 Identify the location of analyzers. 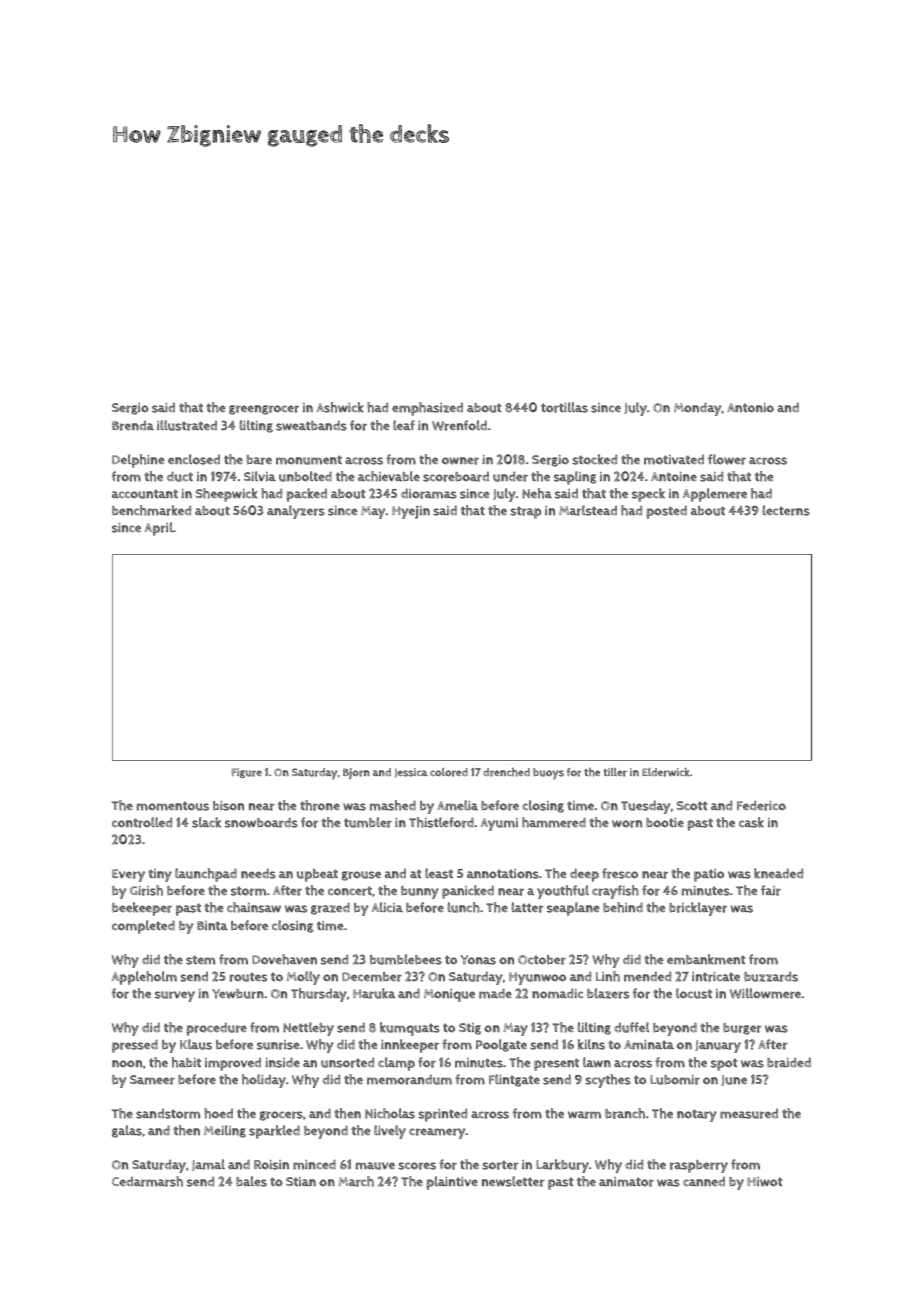
(296, 512).
